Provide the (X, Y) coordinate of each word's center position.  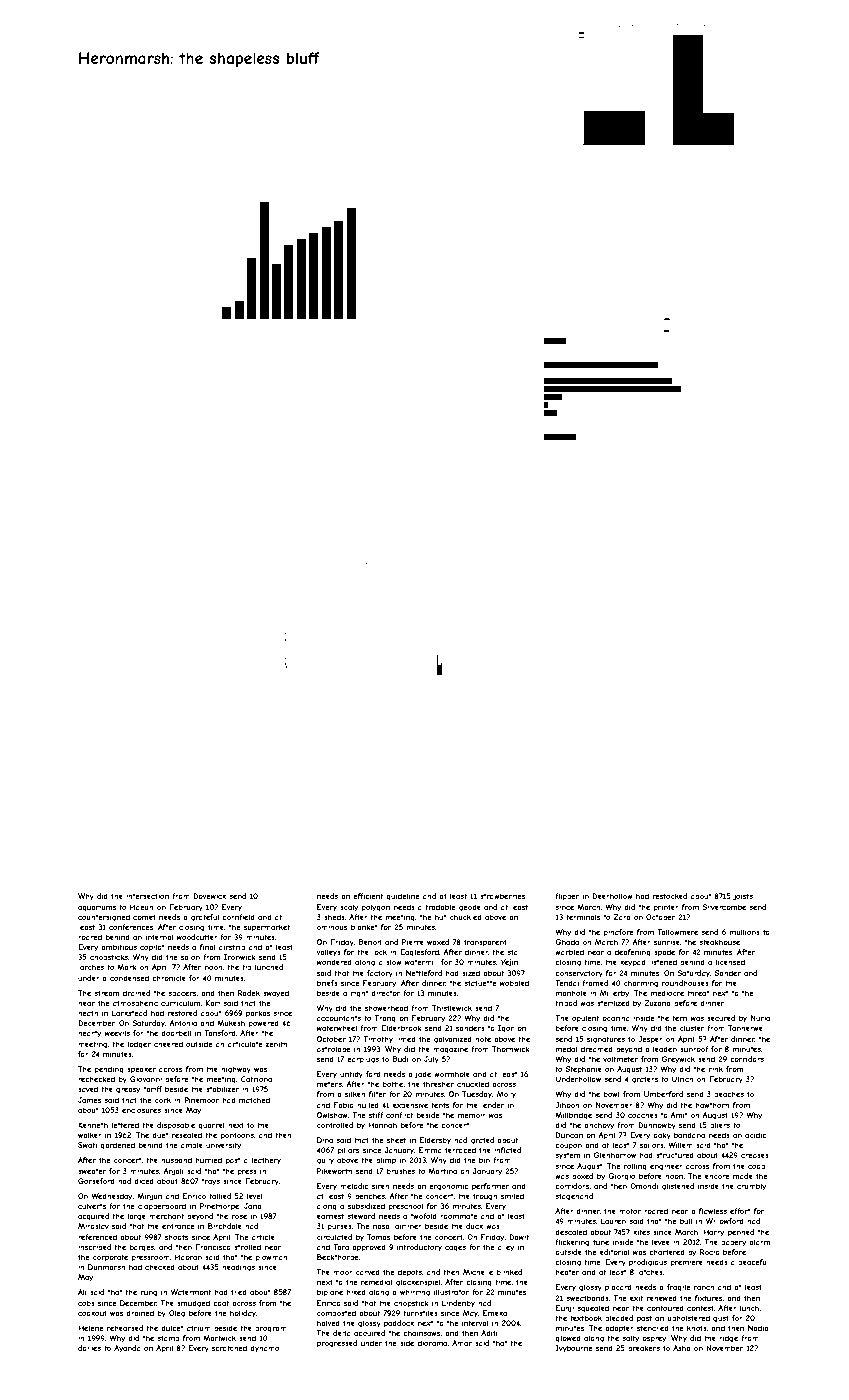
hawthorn (713, 1105)
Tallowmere (677, 932)
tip (247, 967)
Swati (87, 1145)
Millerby (614, 994)
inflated (507, 1150)
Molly (506, 1095)
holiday (243, 1314)
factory (380, 974)
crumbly (751, 1187)
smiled (512, 1196)
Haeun (142, 907)
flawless (713, 1211)
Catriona (256, 1079)
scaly (349, 908)
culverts (92, 1206)
